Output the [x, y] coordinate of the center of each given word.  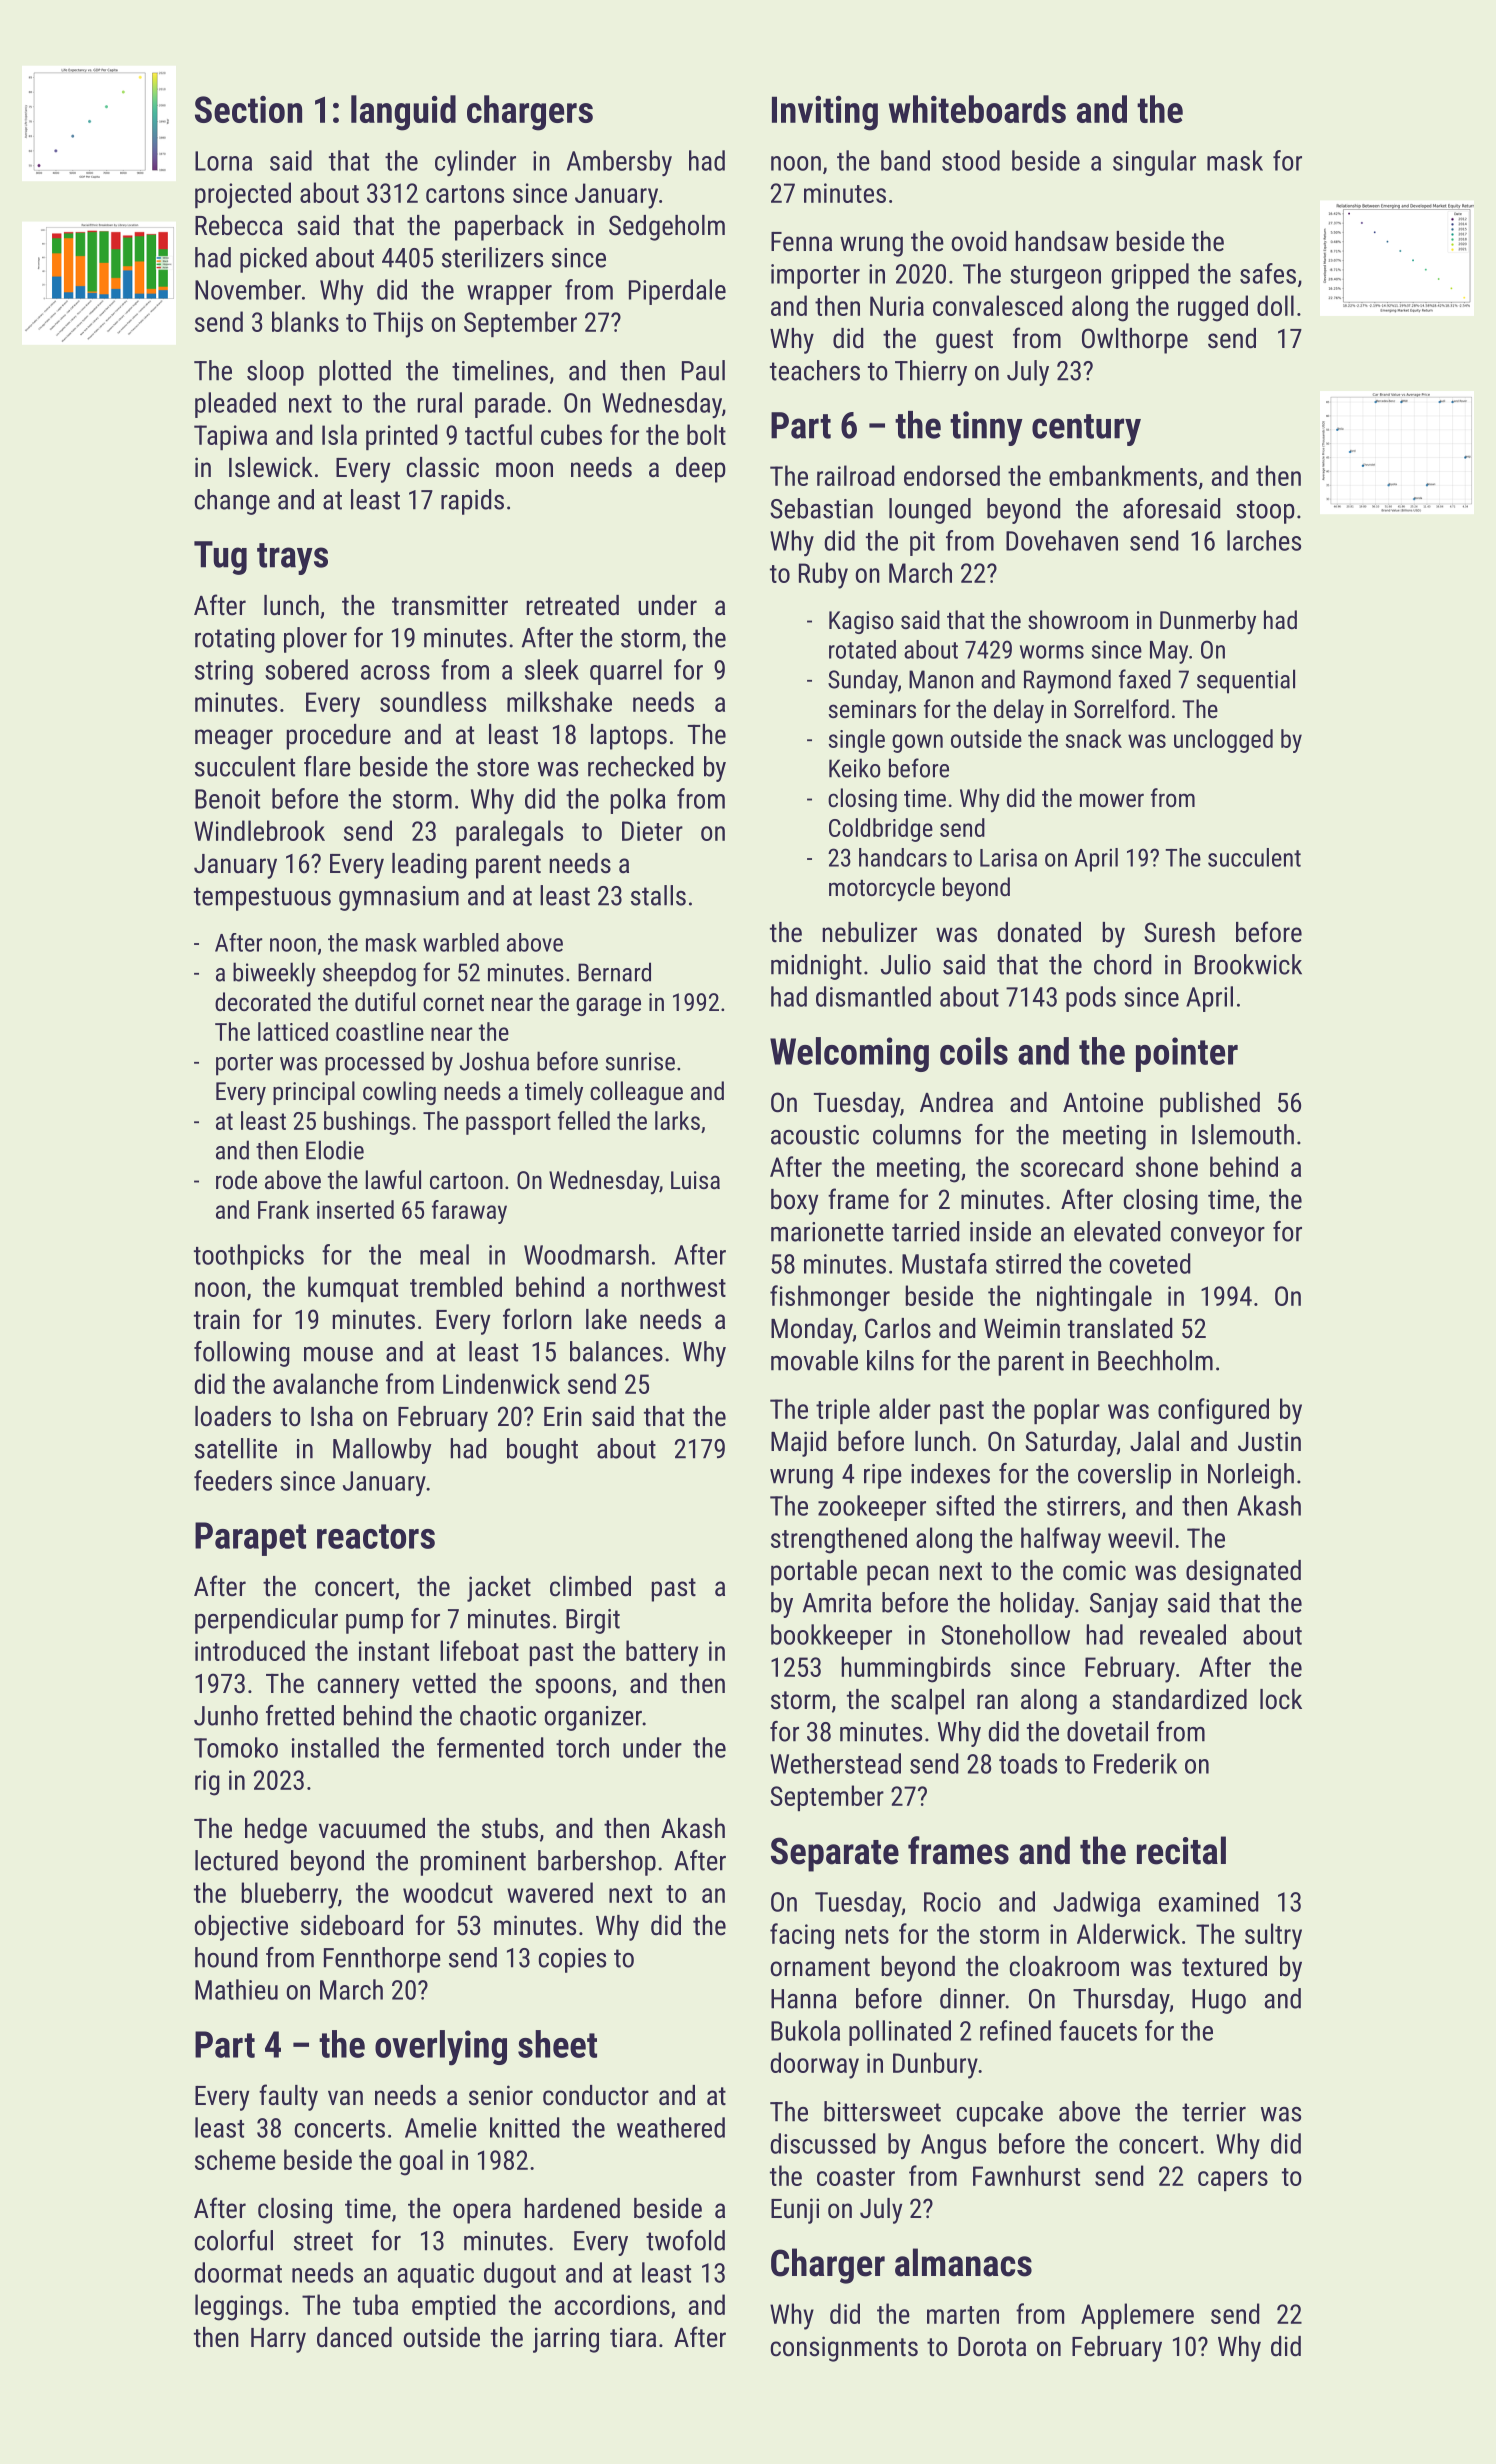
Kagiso [861, 622]
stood [971, 160]
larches [1264, 540]
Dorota [992, 2347]
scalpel [927, 1702]
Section [248, 109]
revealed [1183, 1634]
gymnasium [399, 898]
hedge [276, 1831]
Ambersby [619, 163]
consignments [844, 2349]
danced [354, 2337]
